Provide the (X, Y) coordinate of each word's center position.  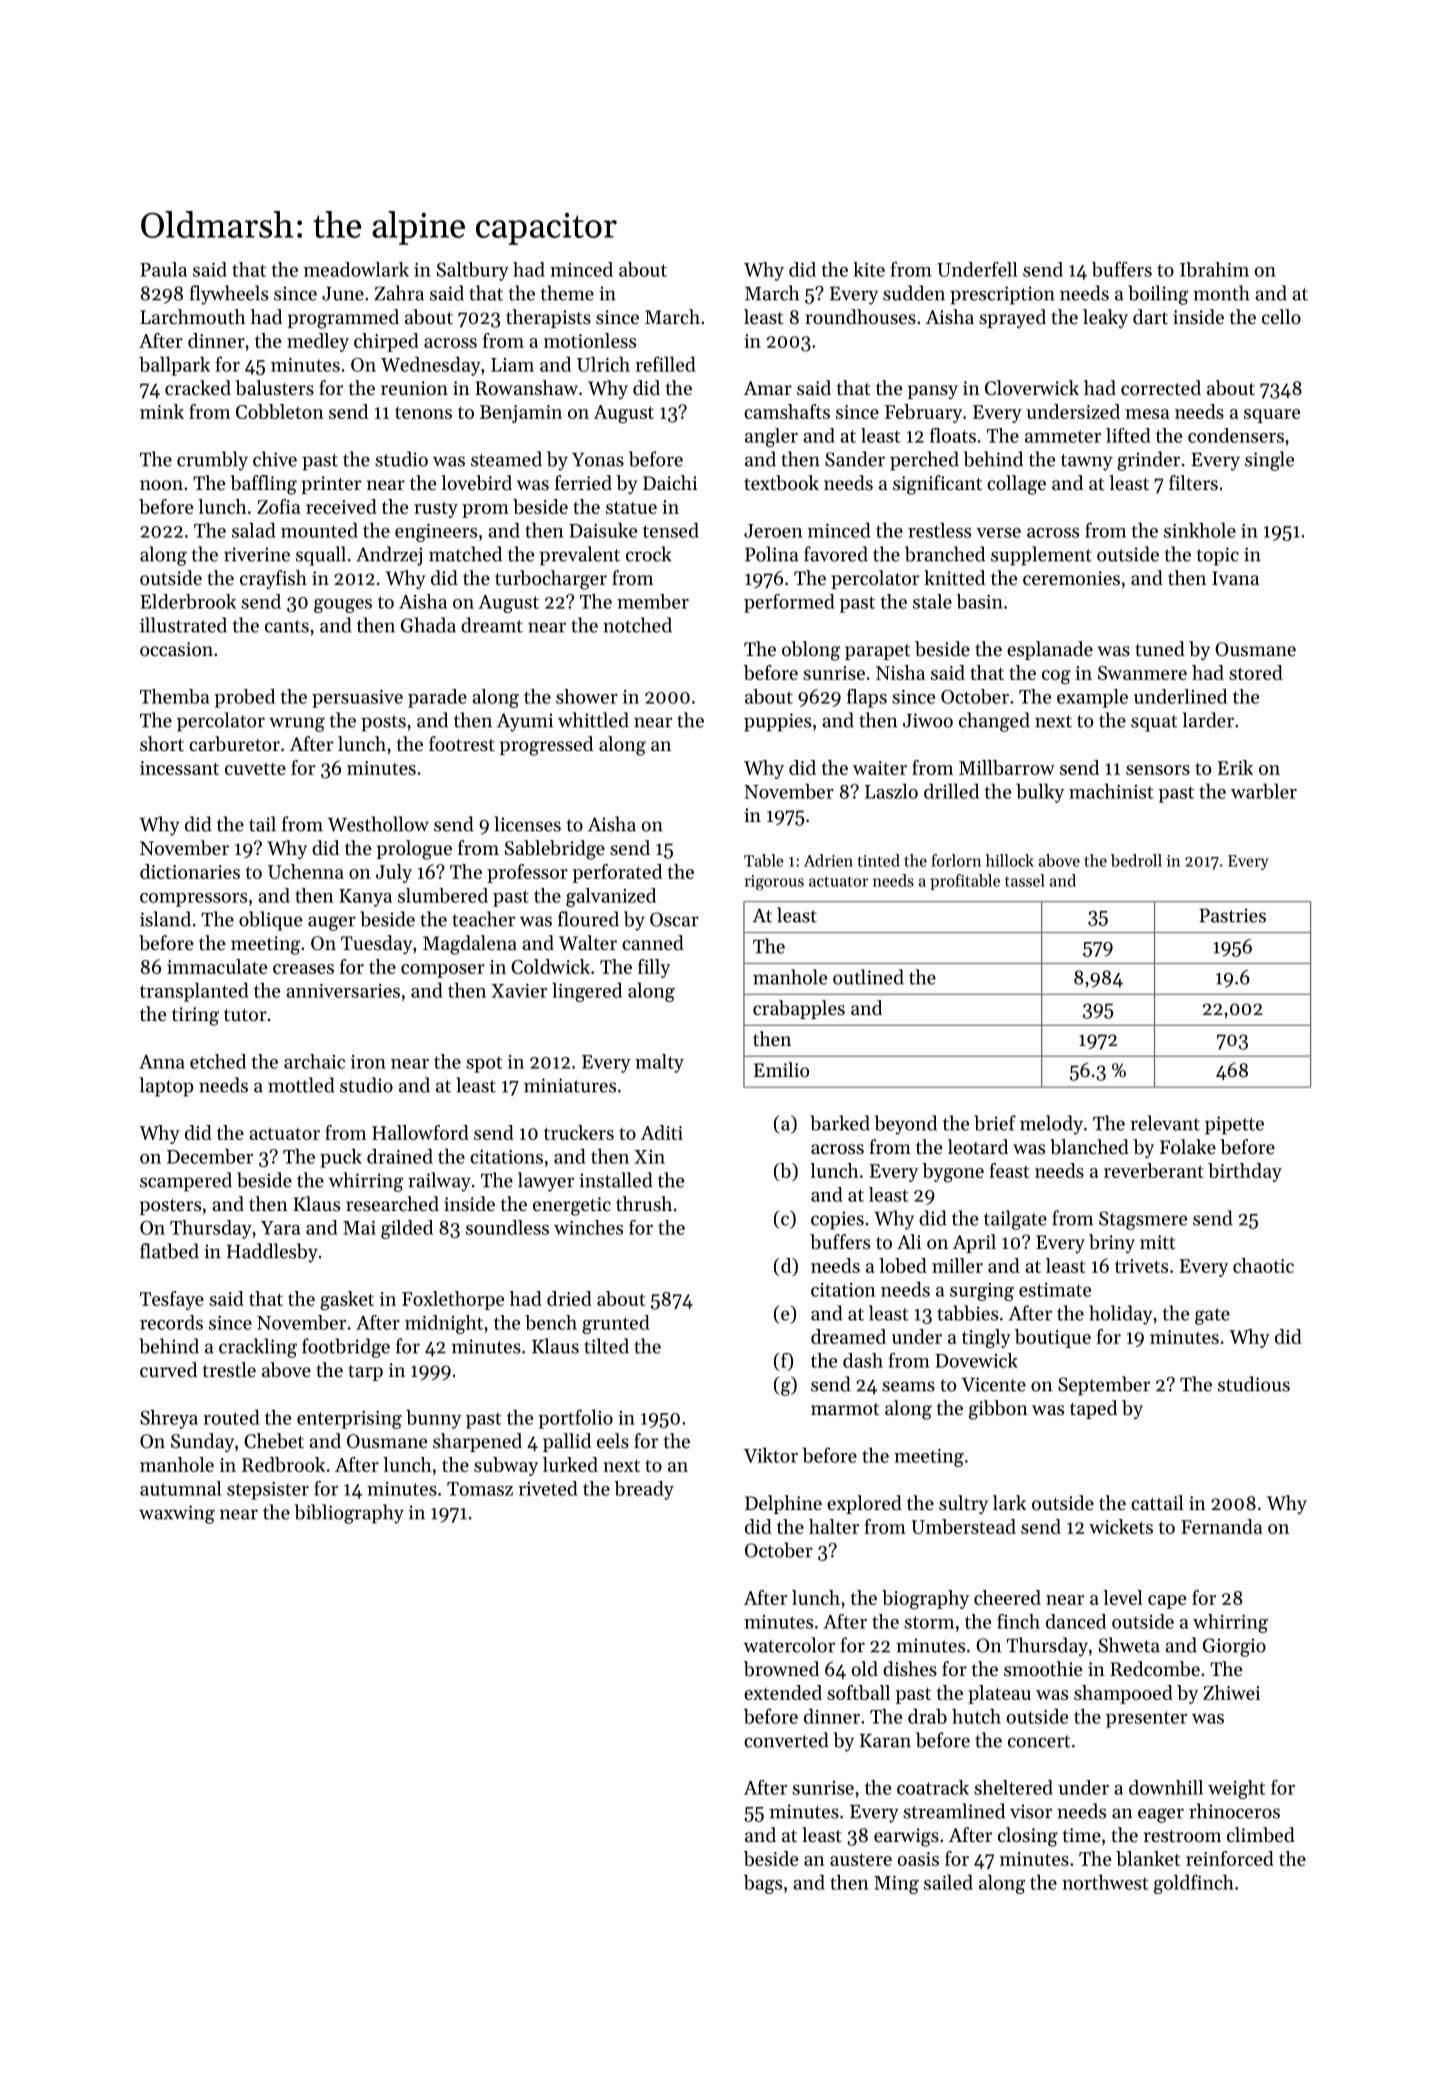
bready (644, 1490)
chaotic (1263, 1265)
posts (383, 723)
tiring (195, 1016)
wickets (1121, 1526)
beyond (906, 1125)
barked (840, 1123)
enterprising (349, 1420)
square (1272, 416)
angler (771, 437)
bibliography (349, 1514)
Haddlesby (272, 1253)
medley (318, 342)
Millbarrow (1007, 767)
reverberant (1154, 1170)
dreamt (492, 625)
